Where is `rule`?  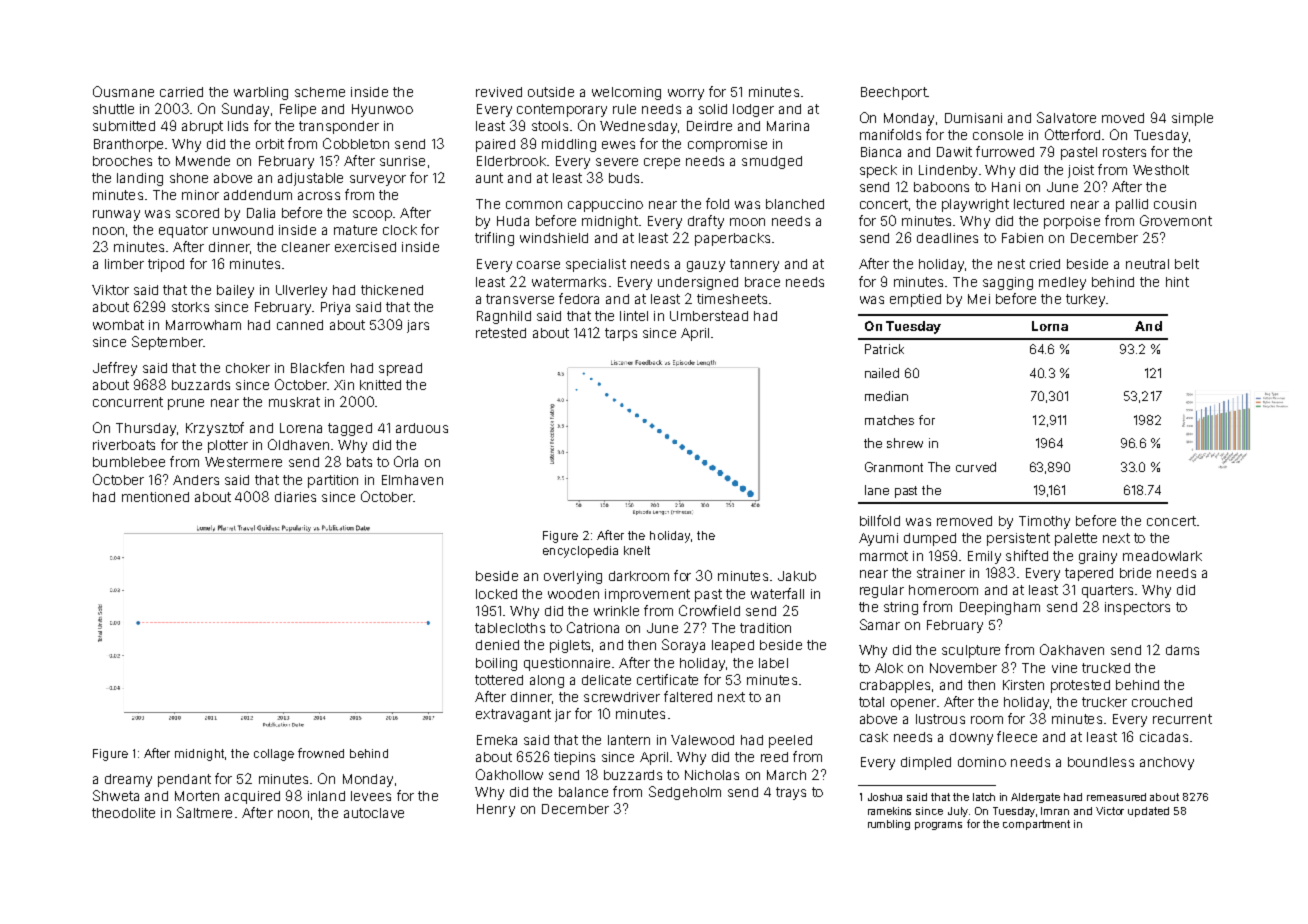 rule is located at coordinates (624, 109).
